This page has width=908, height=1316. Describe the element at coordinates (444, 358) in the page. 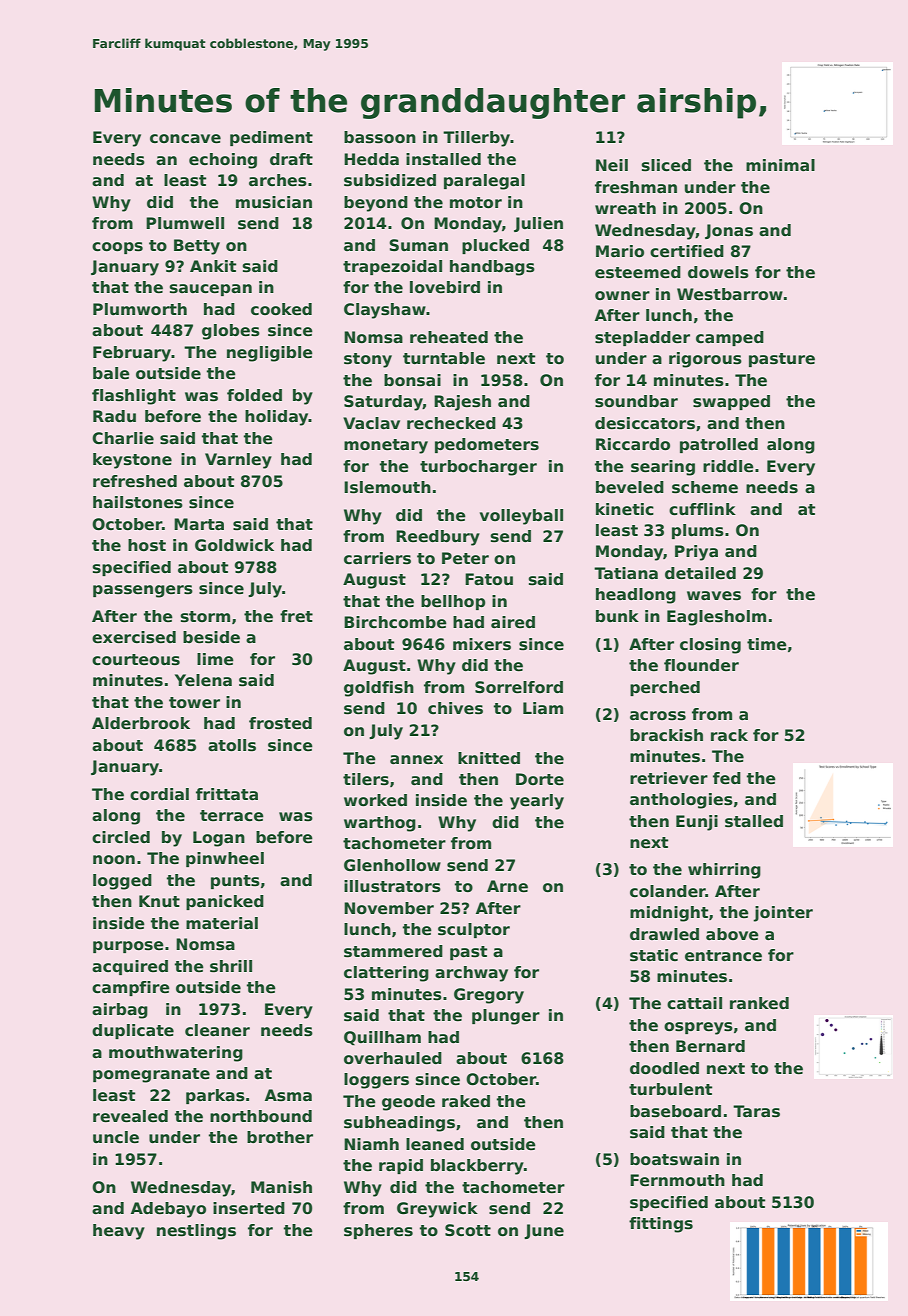

I see `turntable` at that location.
